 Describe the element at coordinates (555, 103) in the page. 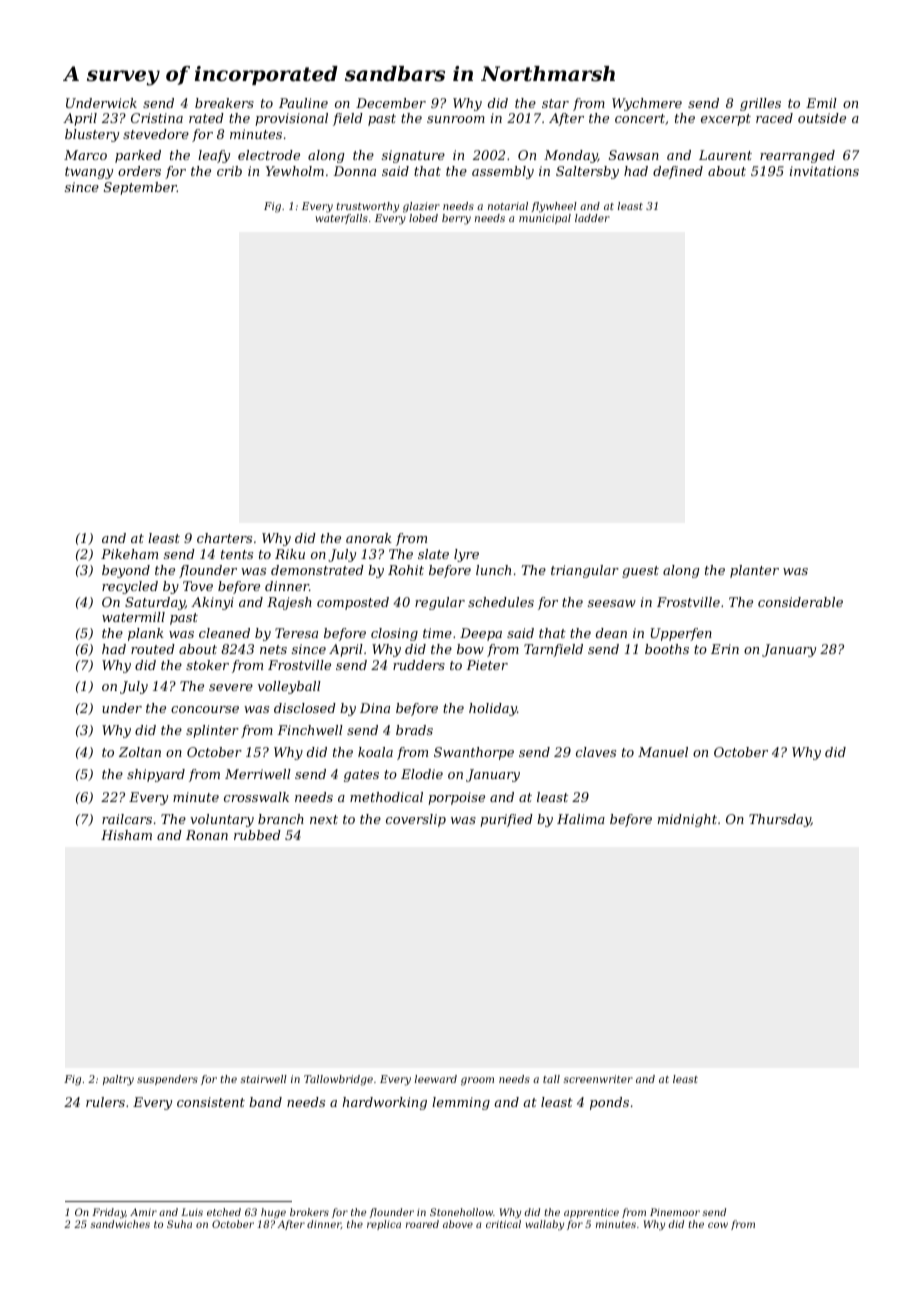

I see `star` at that location.
